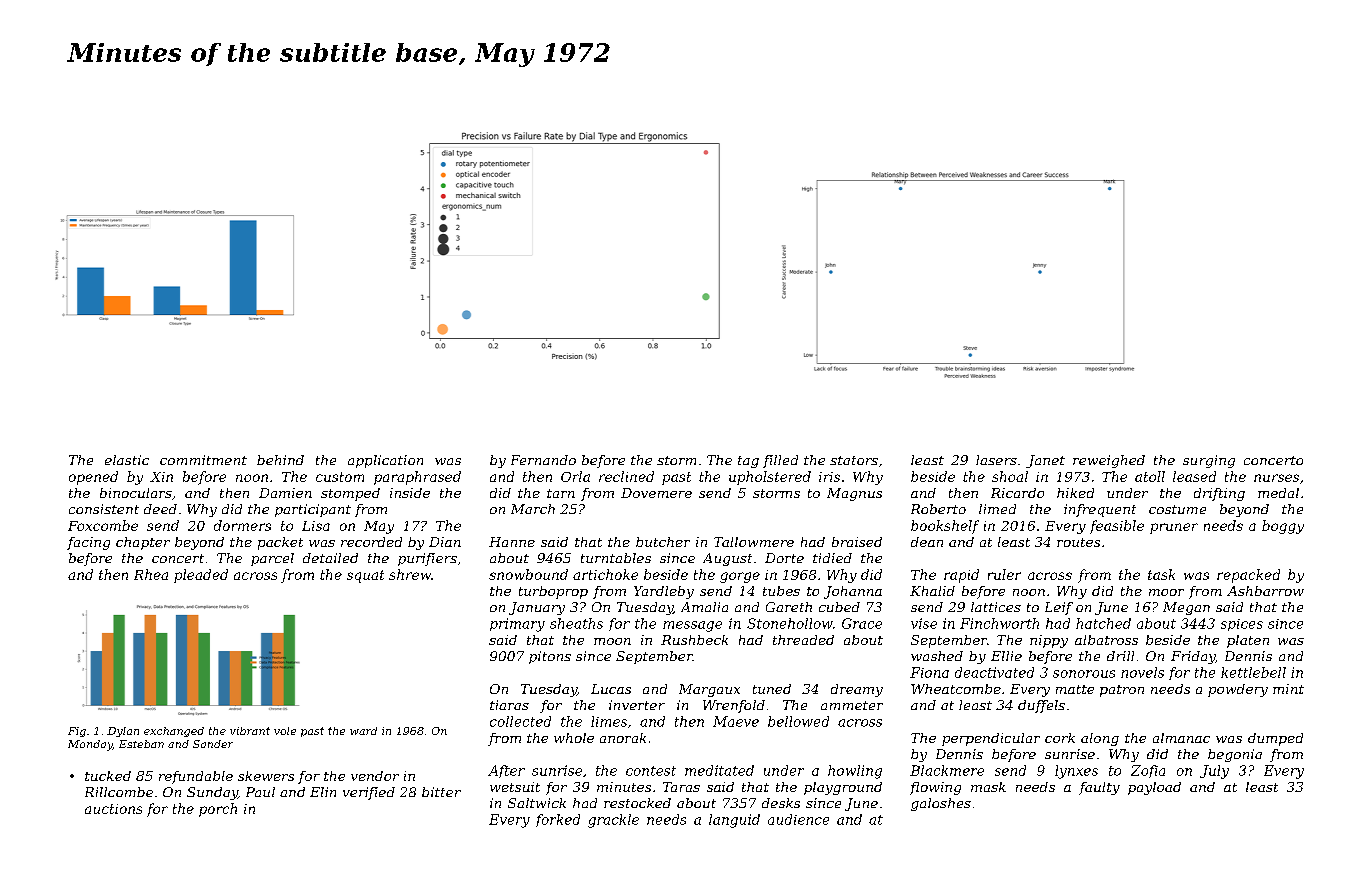 This screenshot has width=1372, height=887. What do you see at coordinates (862, 623) in the screenshot?
I see `Grace` at bounding box center [862, 623].
